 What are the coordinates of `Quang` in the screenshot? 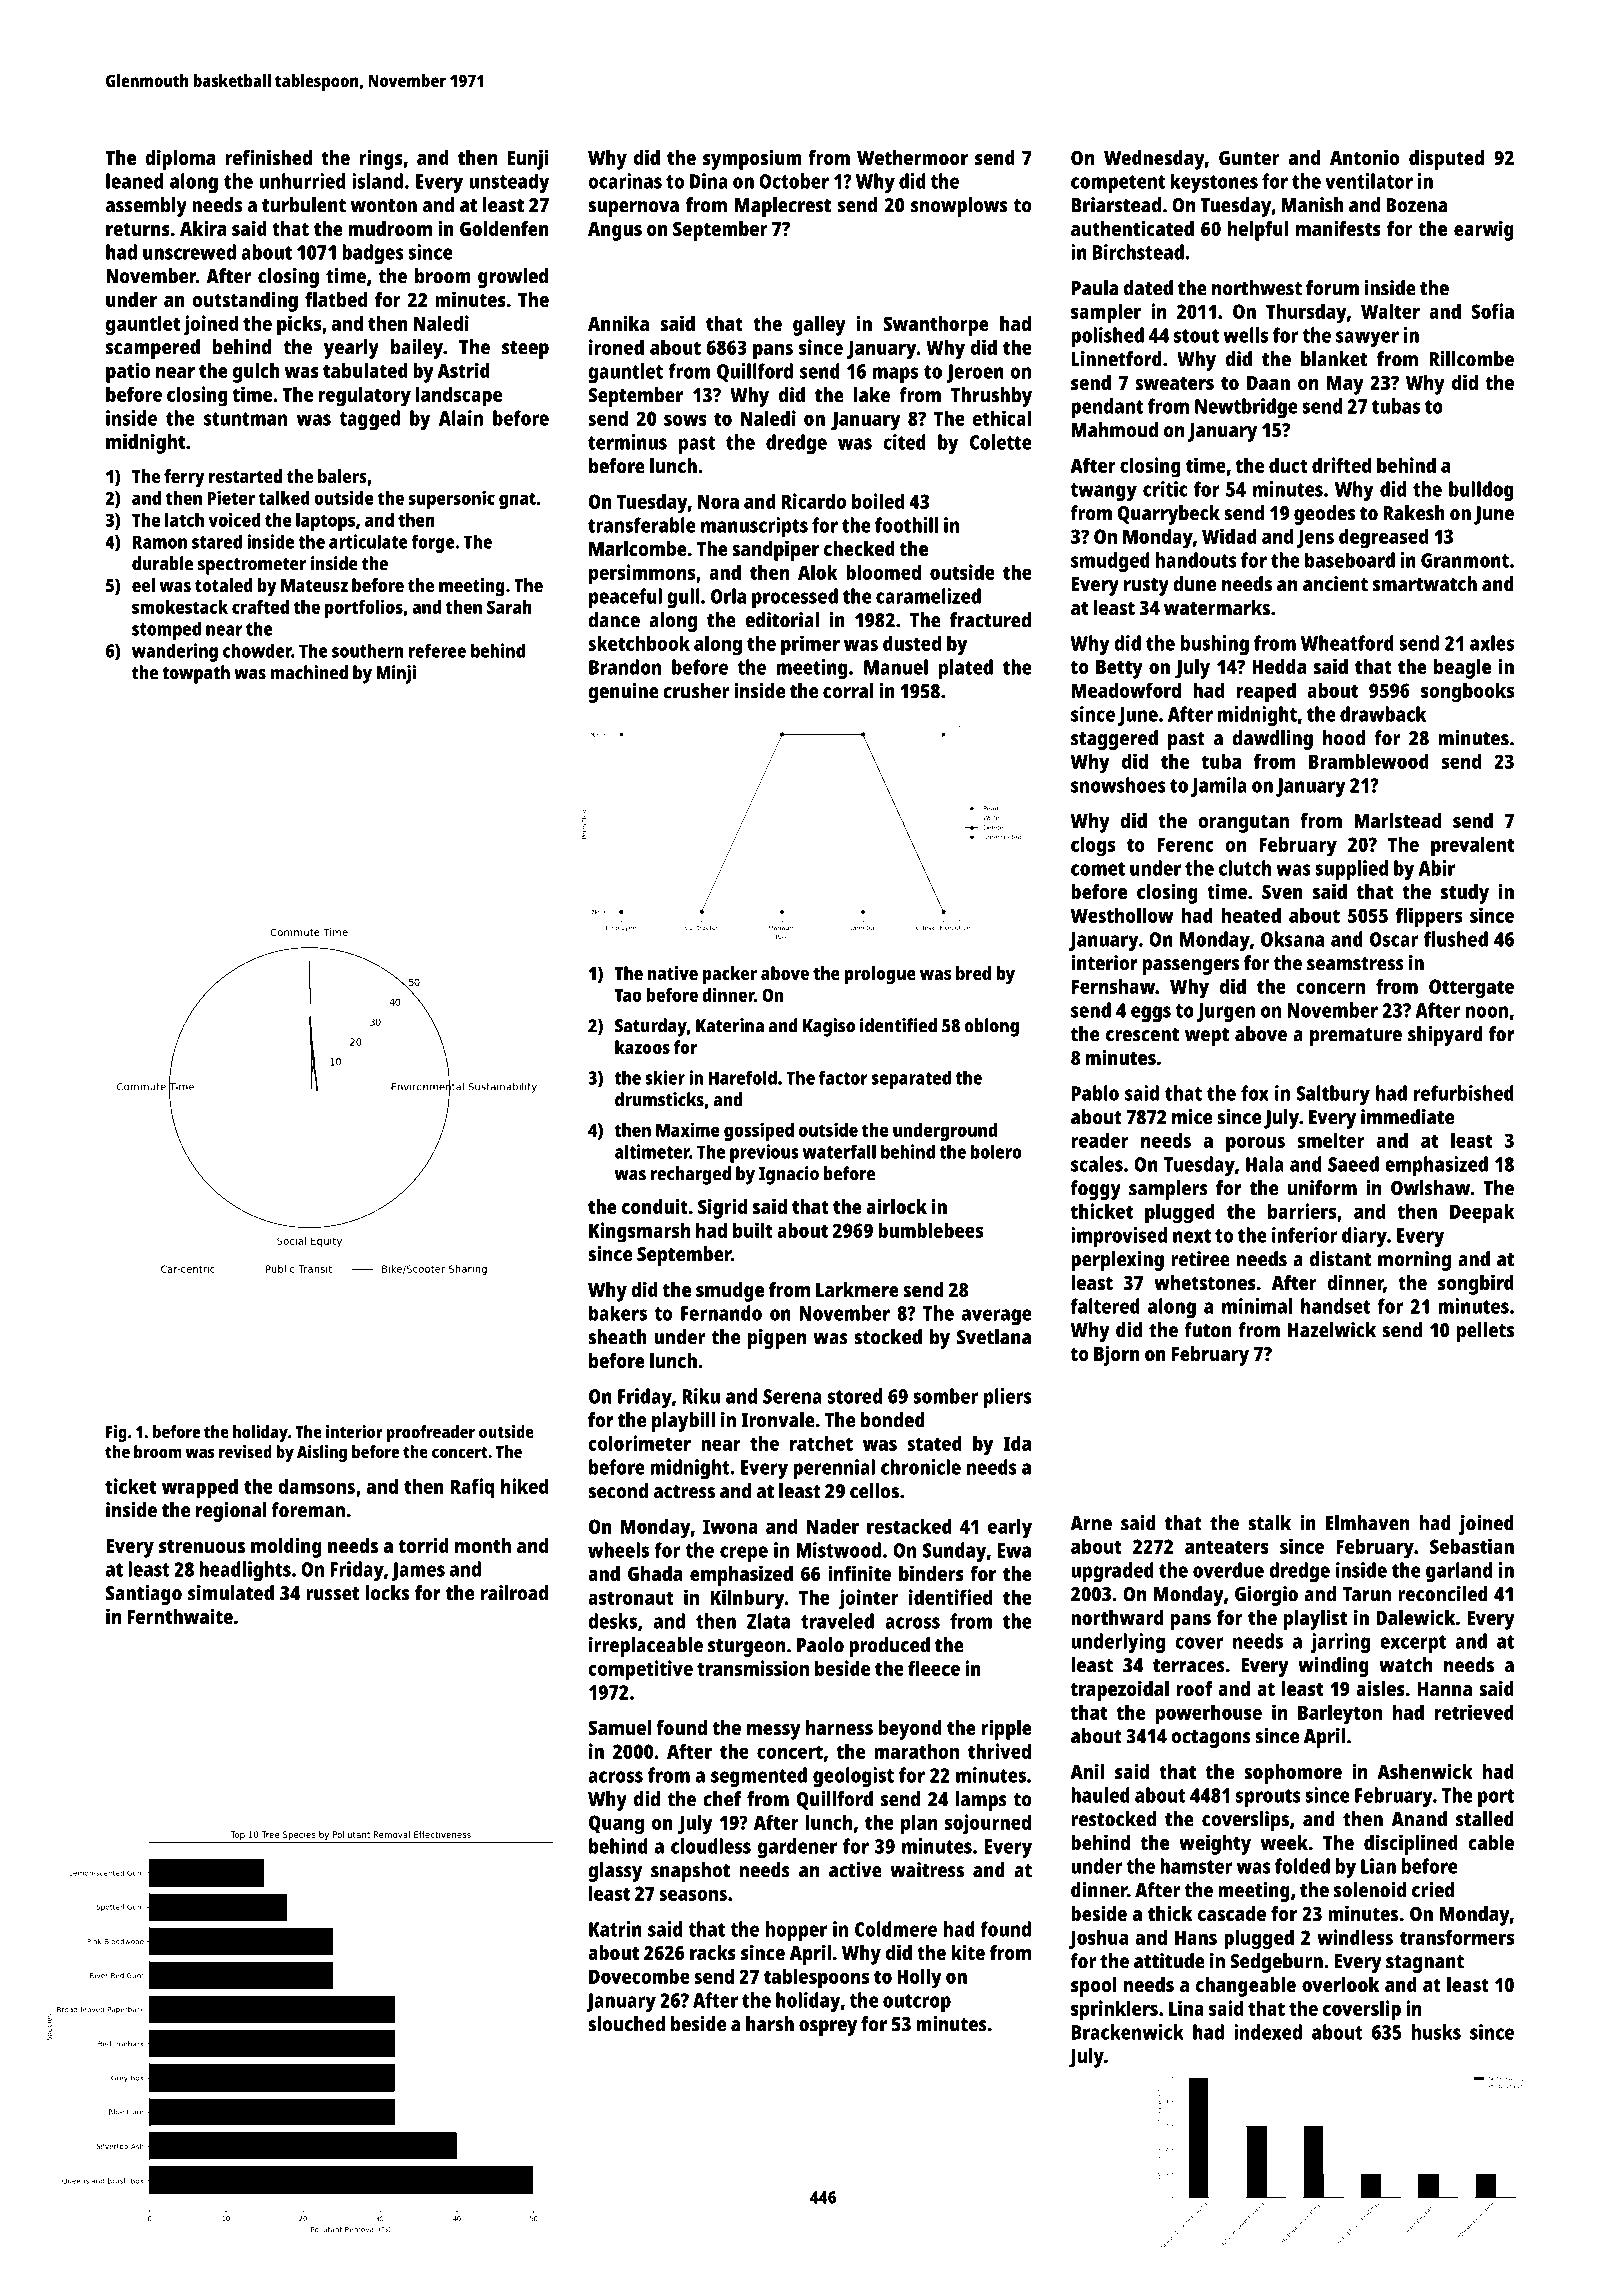 It's located at (616, 1825).
